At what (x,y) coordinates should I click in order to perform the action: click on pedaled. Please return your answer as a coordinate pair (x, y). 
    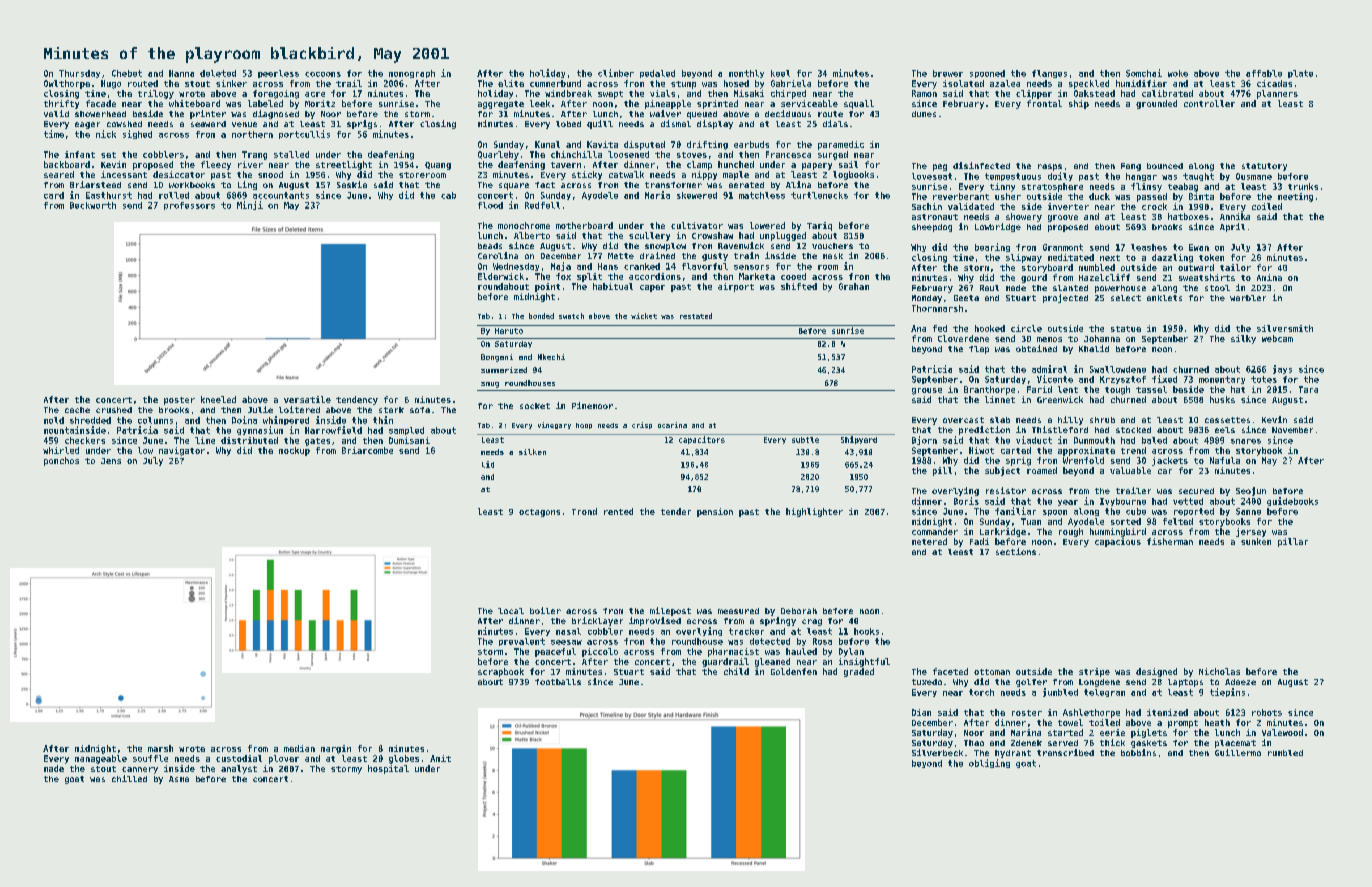
    Looking at the image, I should click on (657, 74).
